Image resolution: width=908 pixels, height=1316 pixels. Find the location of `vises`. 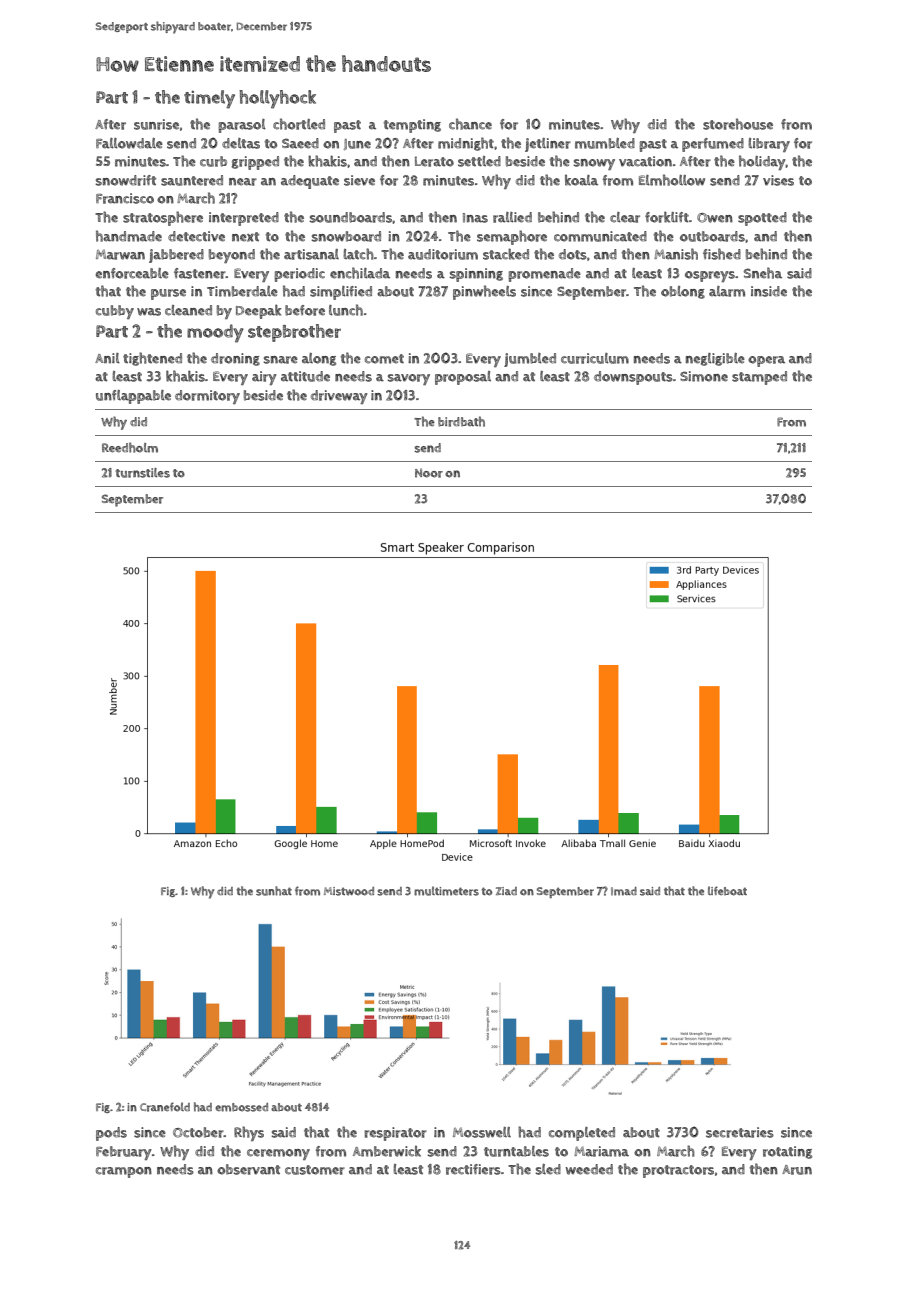

vises is located at coordinates (778, 180).
